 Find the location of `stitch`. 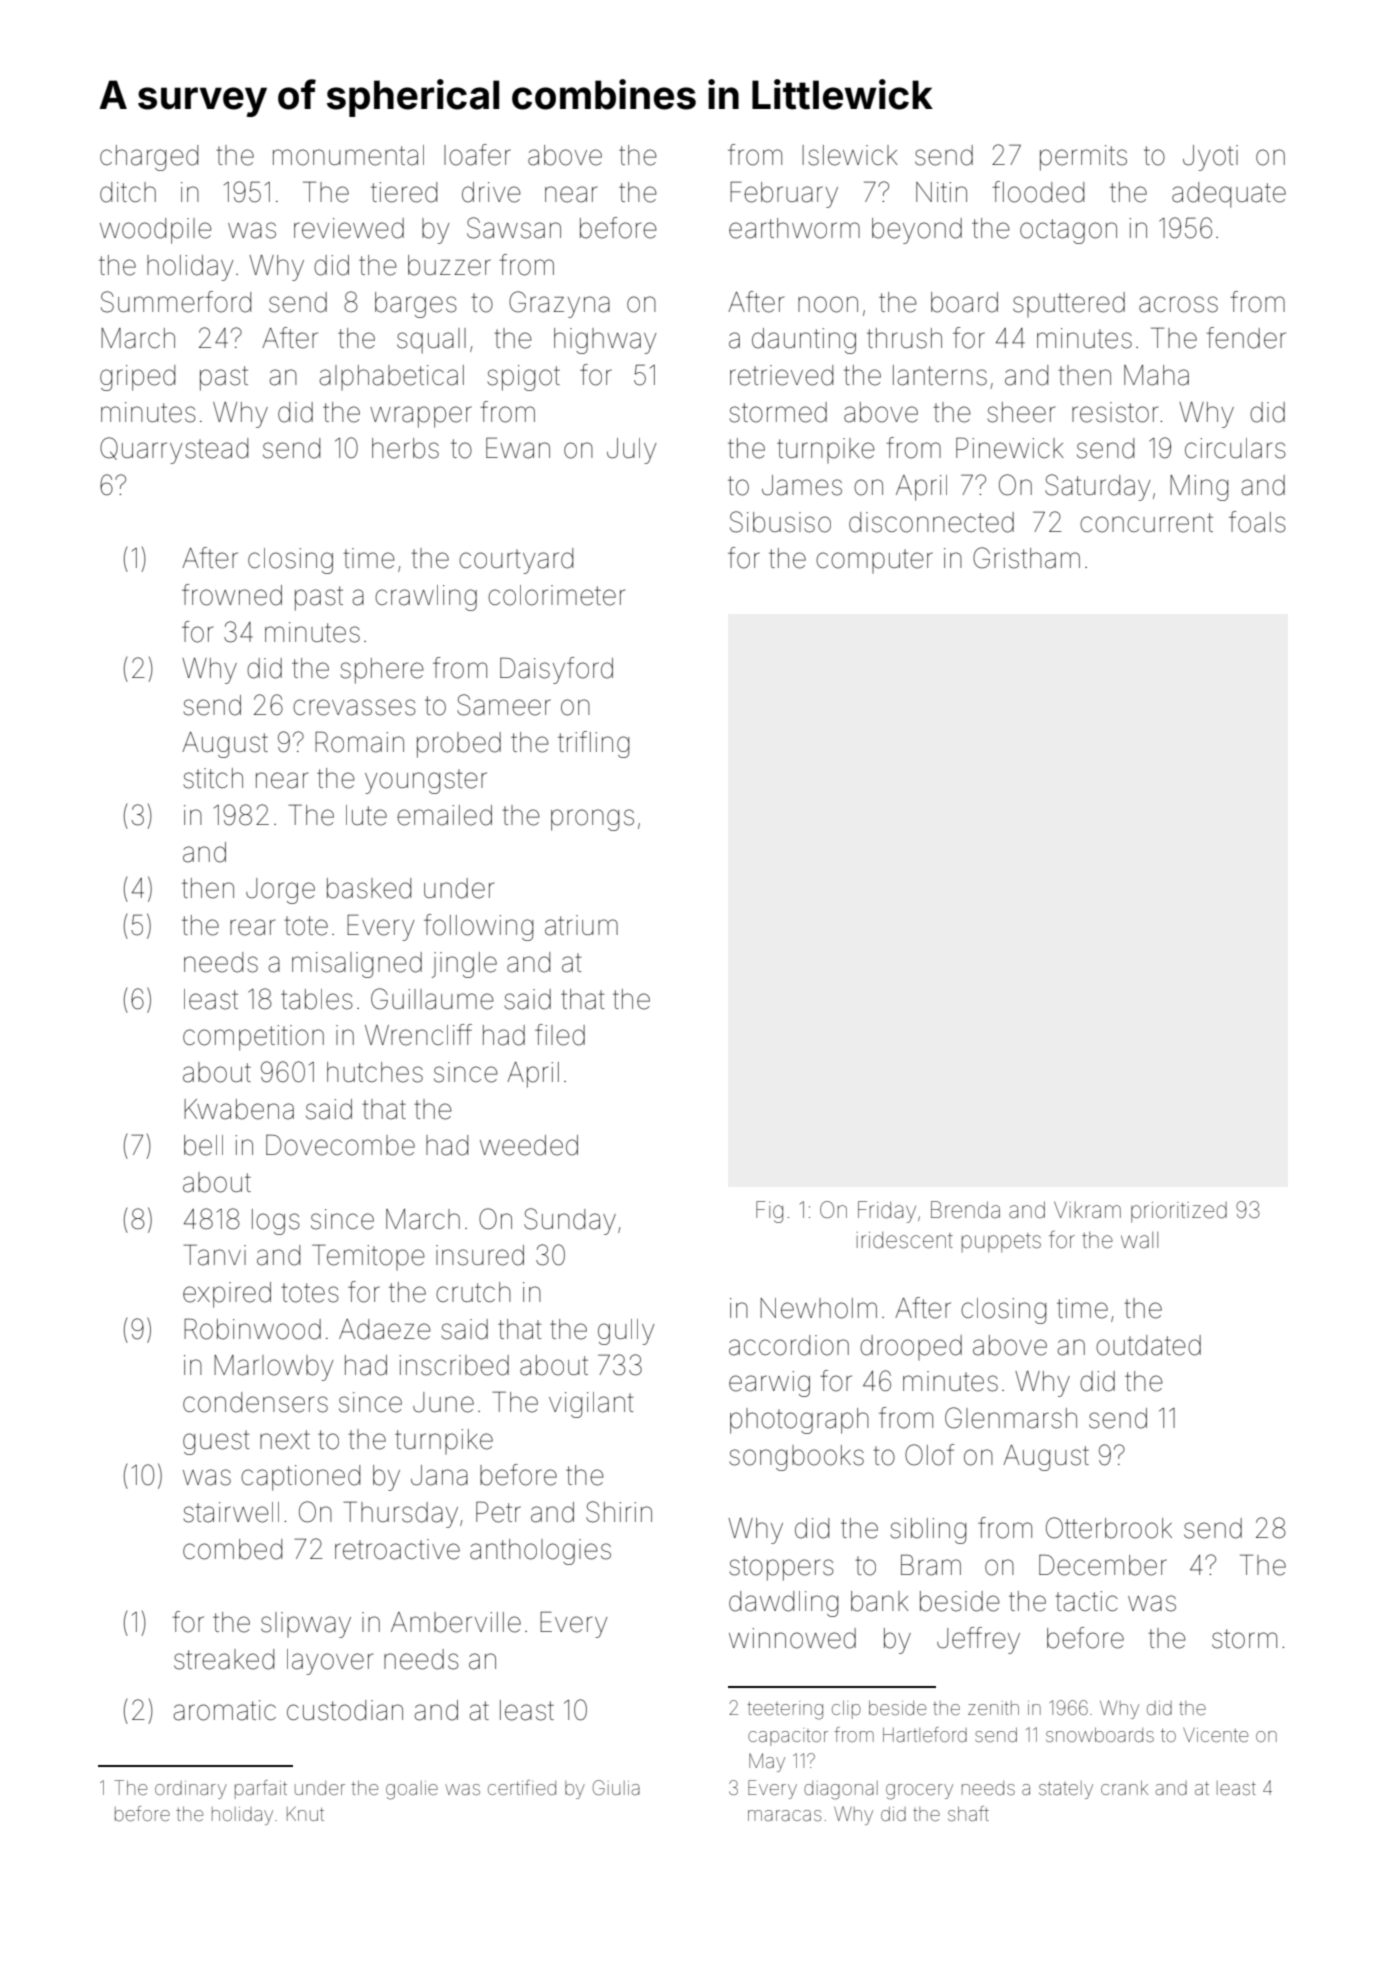

stitch is located at coordinates (213, 778).
